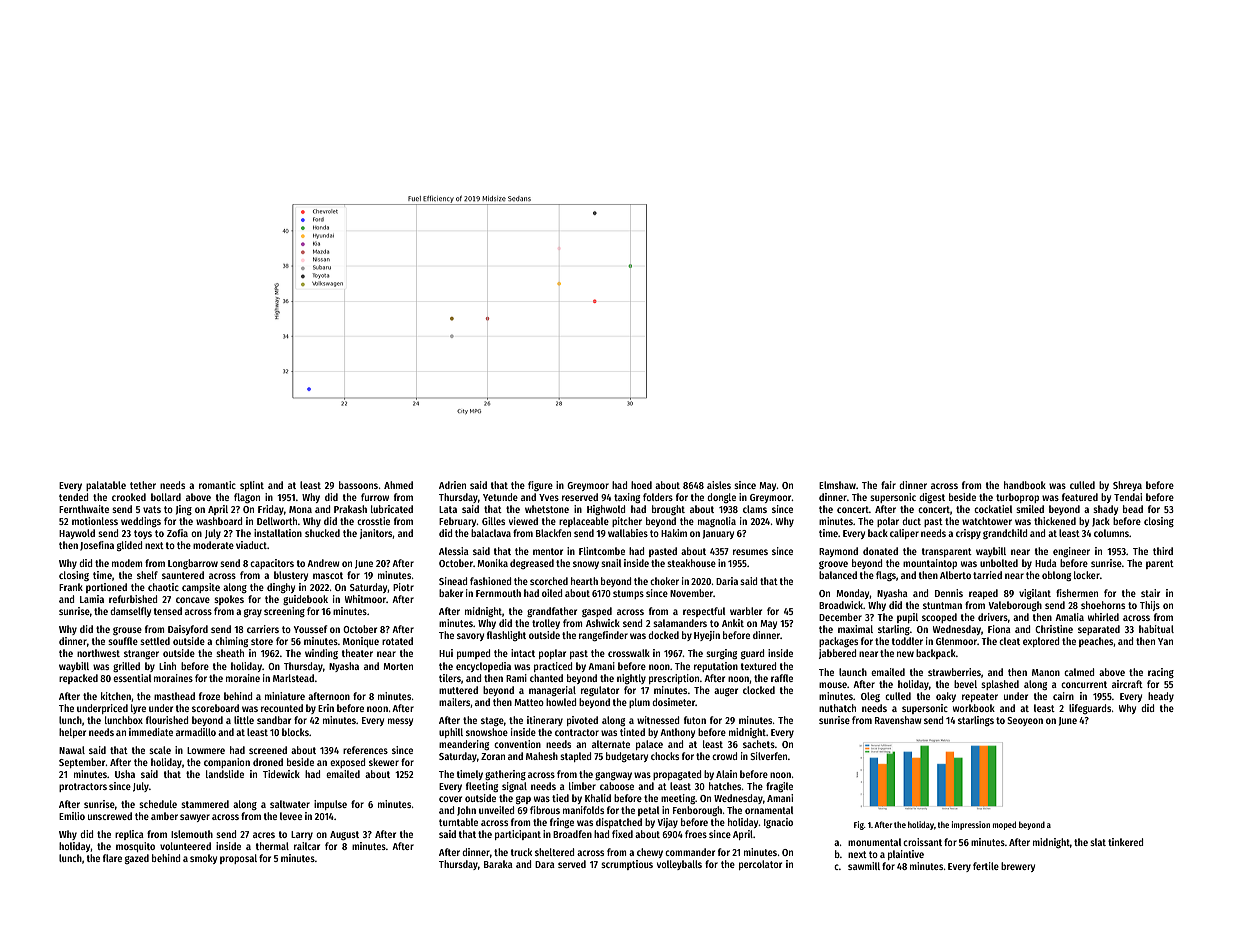  What do you see at coordinates (498, 864) in the page?
I see `Baraka` at bounding box center [498, 864].
